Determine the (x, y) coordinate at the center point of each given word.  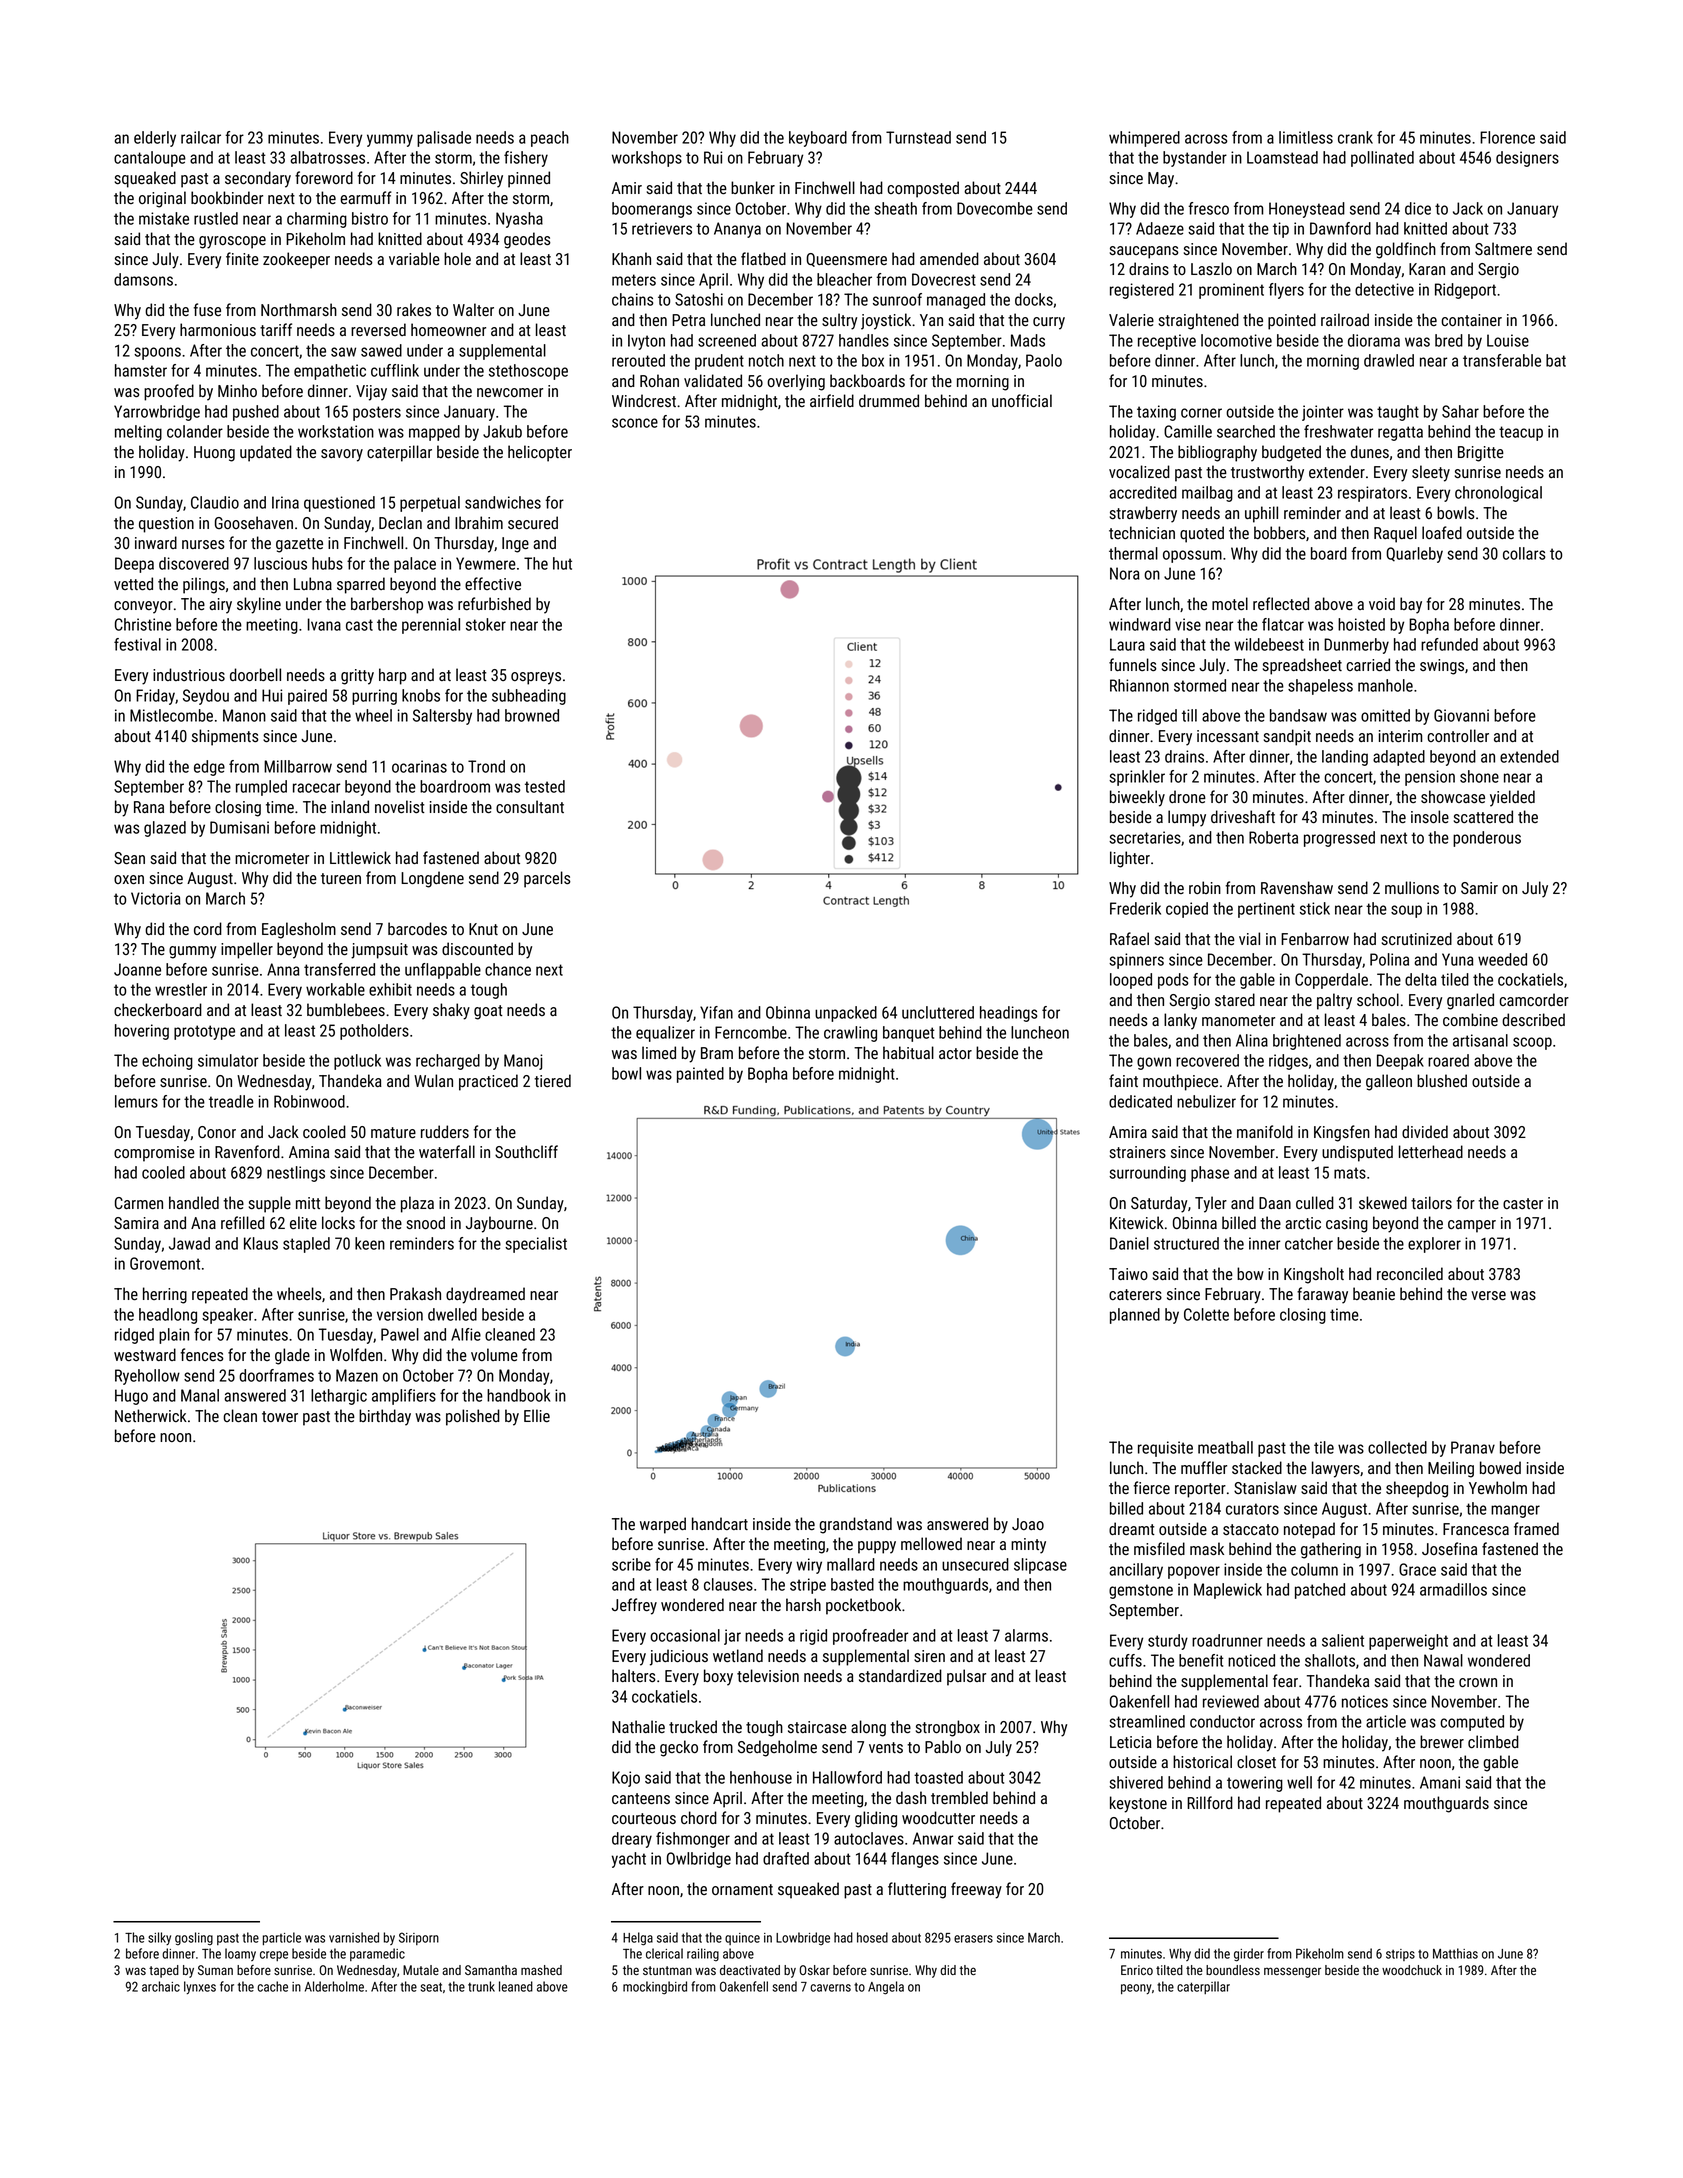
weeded (1502, 959)
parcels (547, 879)
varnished (354, 1937)
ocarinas (419, 766)
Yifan (716, 1012)
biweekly (1137, 798)
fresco (1208, 208)
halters (634, 1675)
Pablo (943, 1746)
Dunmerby (1356, 646)
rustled (216, 218)
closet (1256, 1761)
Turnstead (918, 137)
